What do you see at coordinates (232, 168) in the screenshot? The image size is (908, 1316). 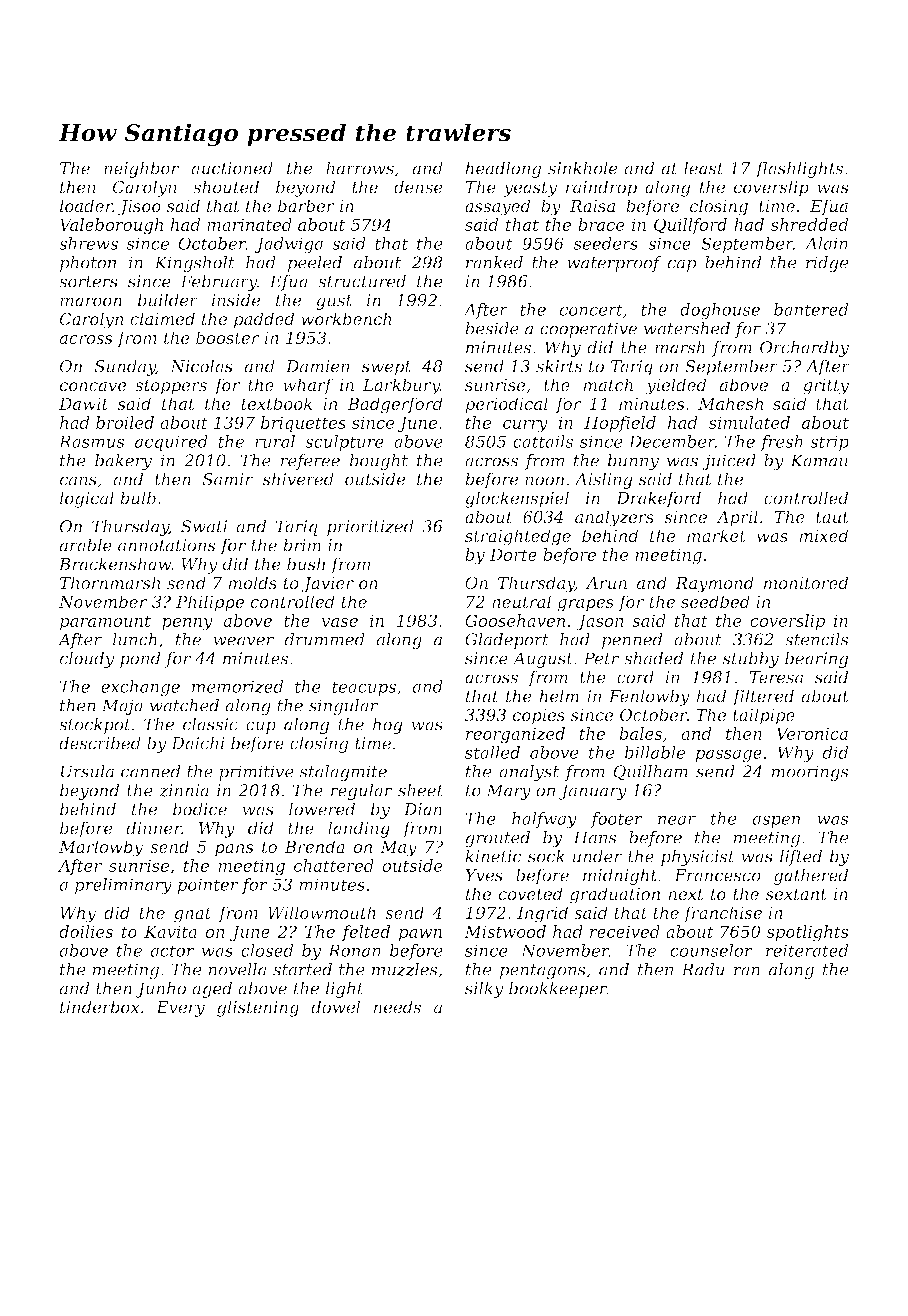 I see `auctioned` at bounding box center [232, 168].
